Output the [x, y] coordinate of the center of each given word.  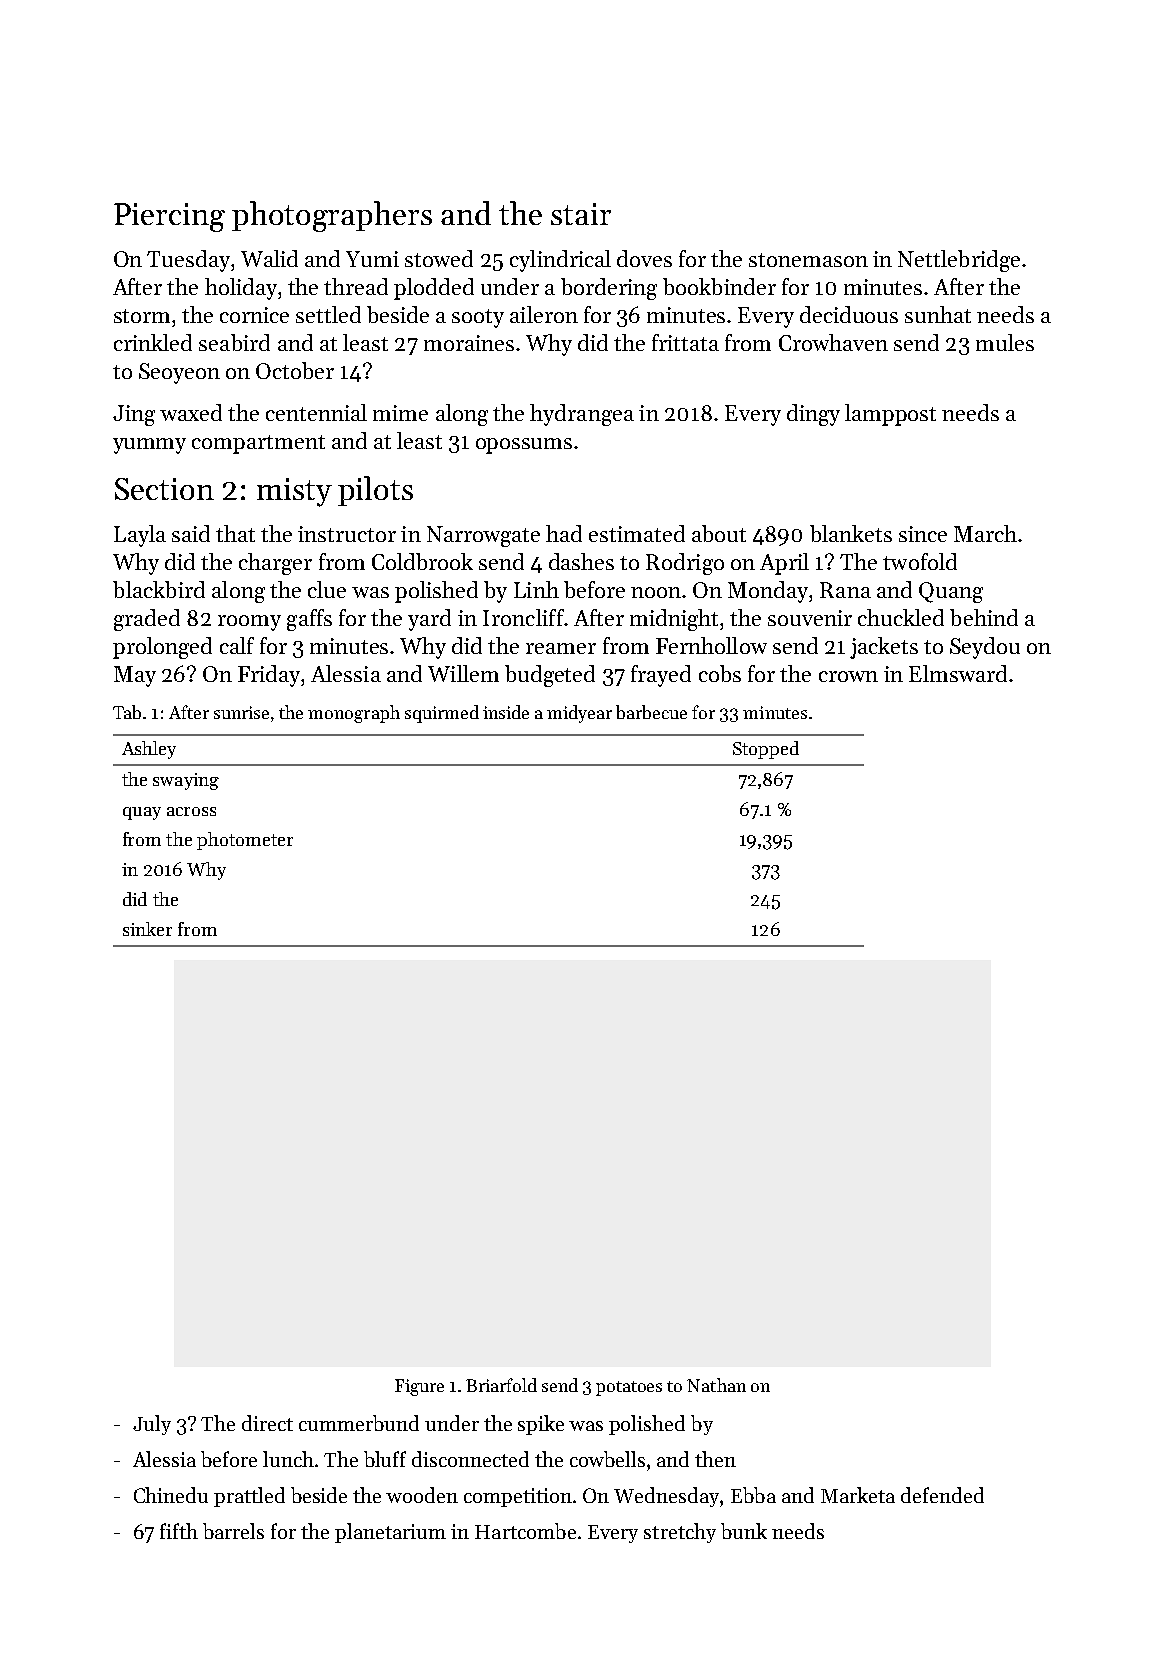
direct [267, 1423]
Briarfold [501, 1385]
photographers [332, 216]
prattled [249, 1497]
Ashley [149, 750]
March [985, 533]
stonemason [808, 260]
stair [581, 214]
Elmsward [958, 673]
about [719, 533]
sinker [147, 929]
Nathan [716, 1385]
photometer [245, 841]
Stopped [766, 750]
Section [164, 489]
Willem [463, 673]
